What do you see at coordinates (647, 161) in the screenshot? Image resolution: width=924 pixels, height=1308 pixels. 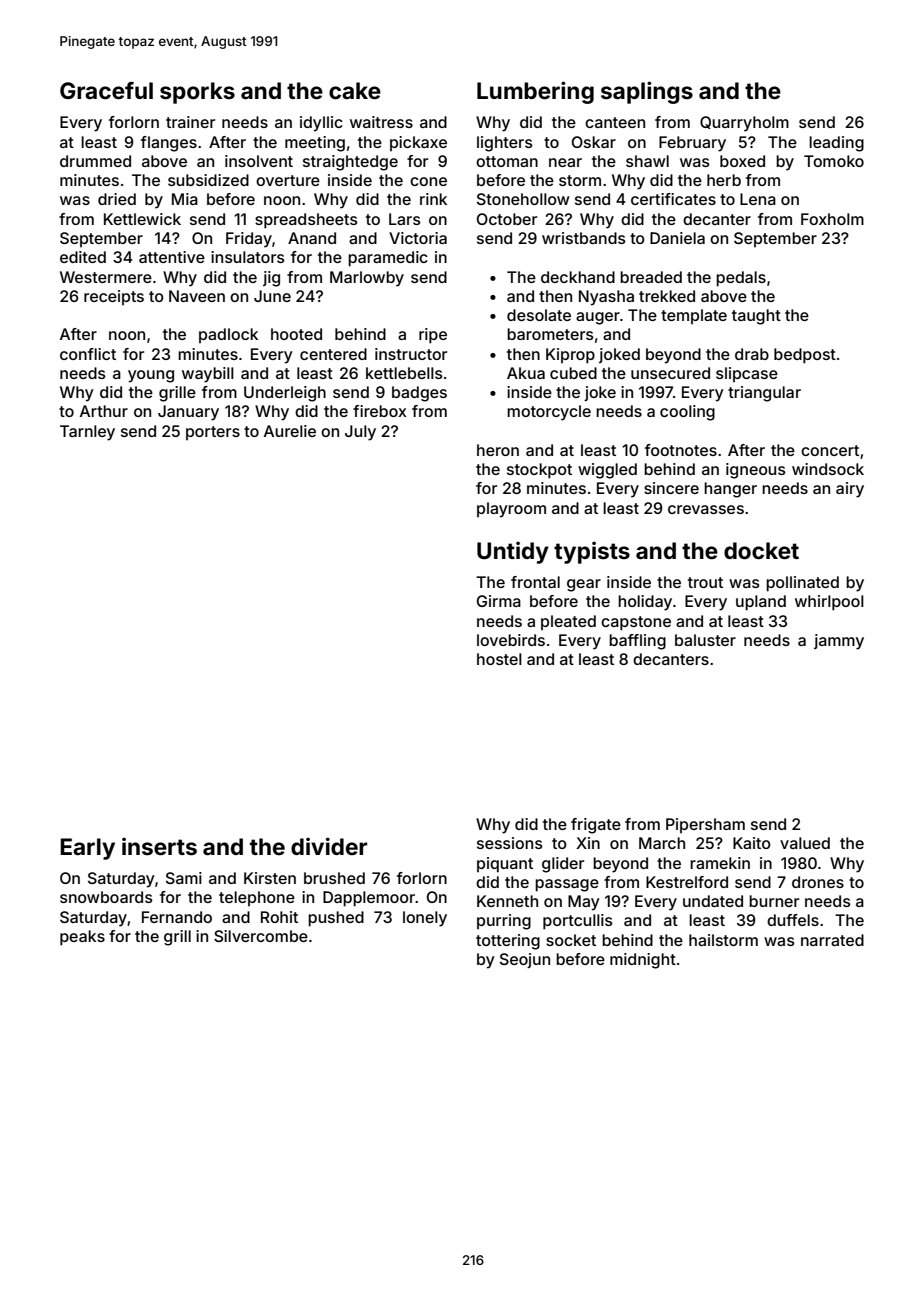 I see `shawl` at bounding box center [647, 161].
